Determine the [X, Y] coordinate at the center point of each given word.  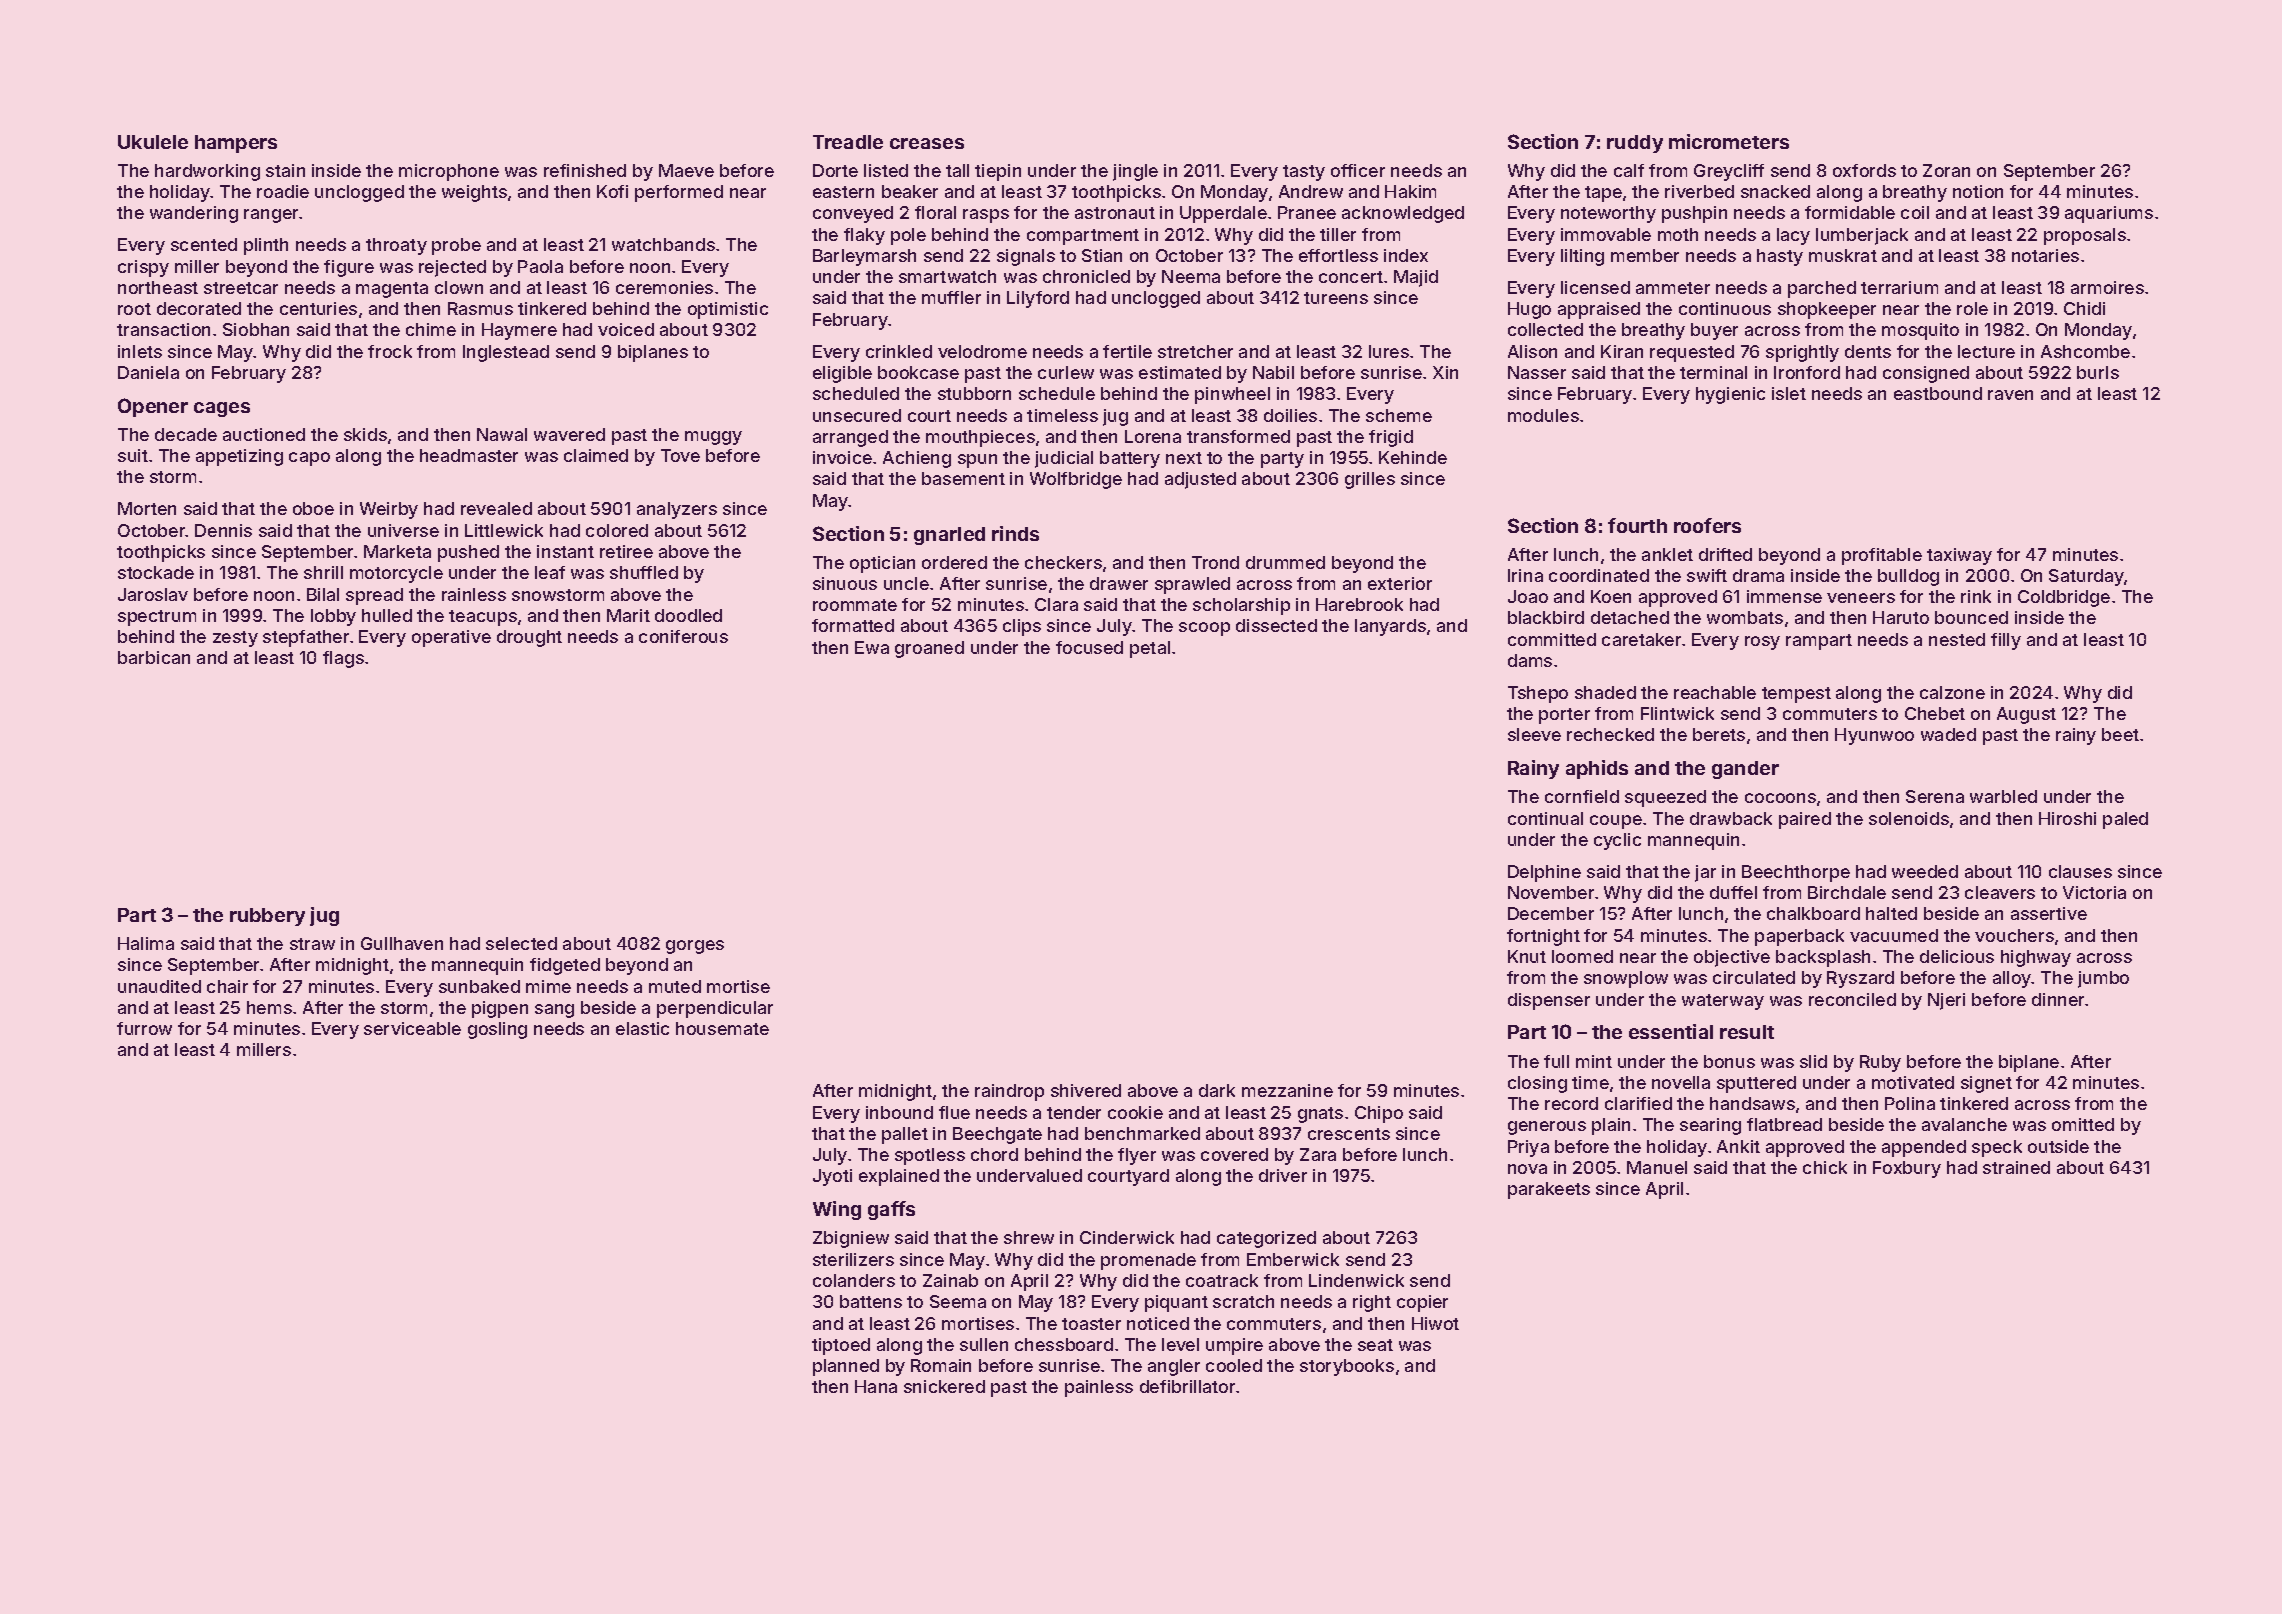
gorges [695, 947]
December [1551, 913]
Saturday [2087, 577]
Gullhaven [402, 943]
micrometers [1729, 141]
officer [1358, 170]
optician [882, 564]
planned [846, 1367]
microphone [449, 172]
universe [403, 530]
